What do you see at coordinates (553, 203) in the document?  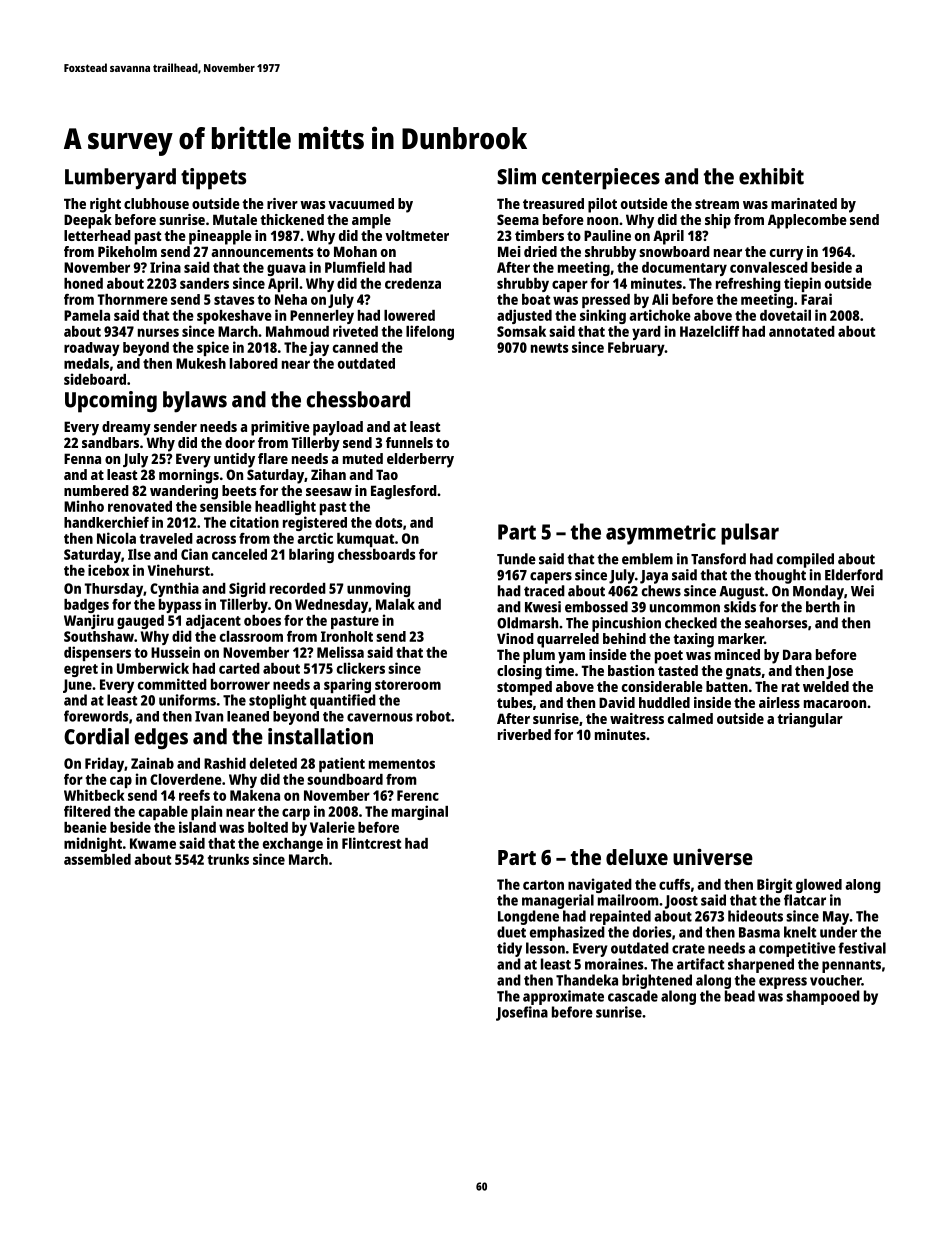 I see `treasured` at bounding box center [553, 203].
